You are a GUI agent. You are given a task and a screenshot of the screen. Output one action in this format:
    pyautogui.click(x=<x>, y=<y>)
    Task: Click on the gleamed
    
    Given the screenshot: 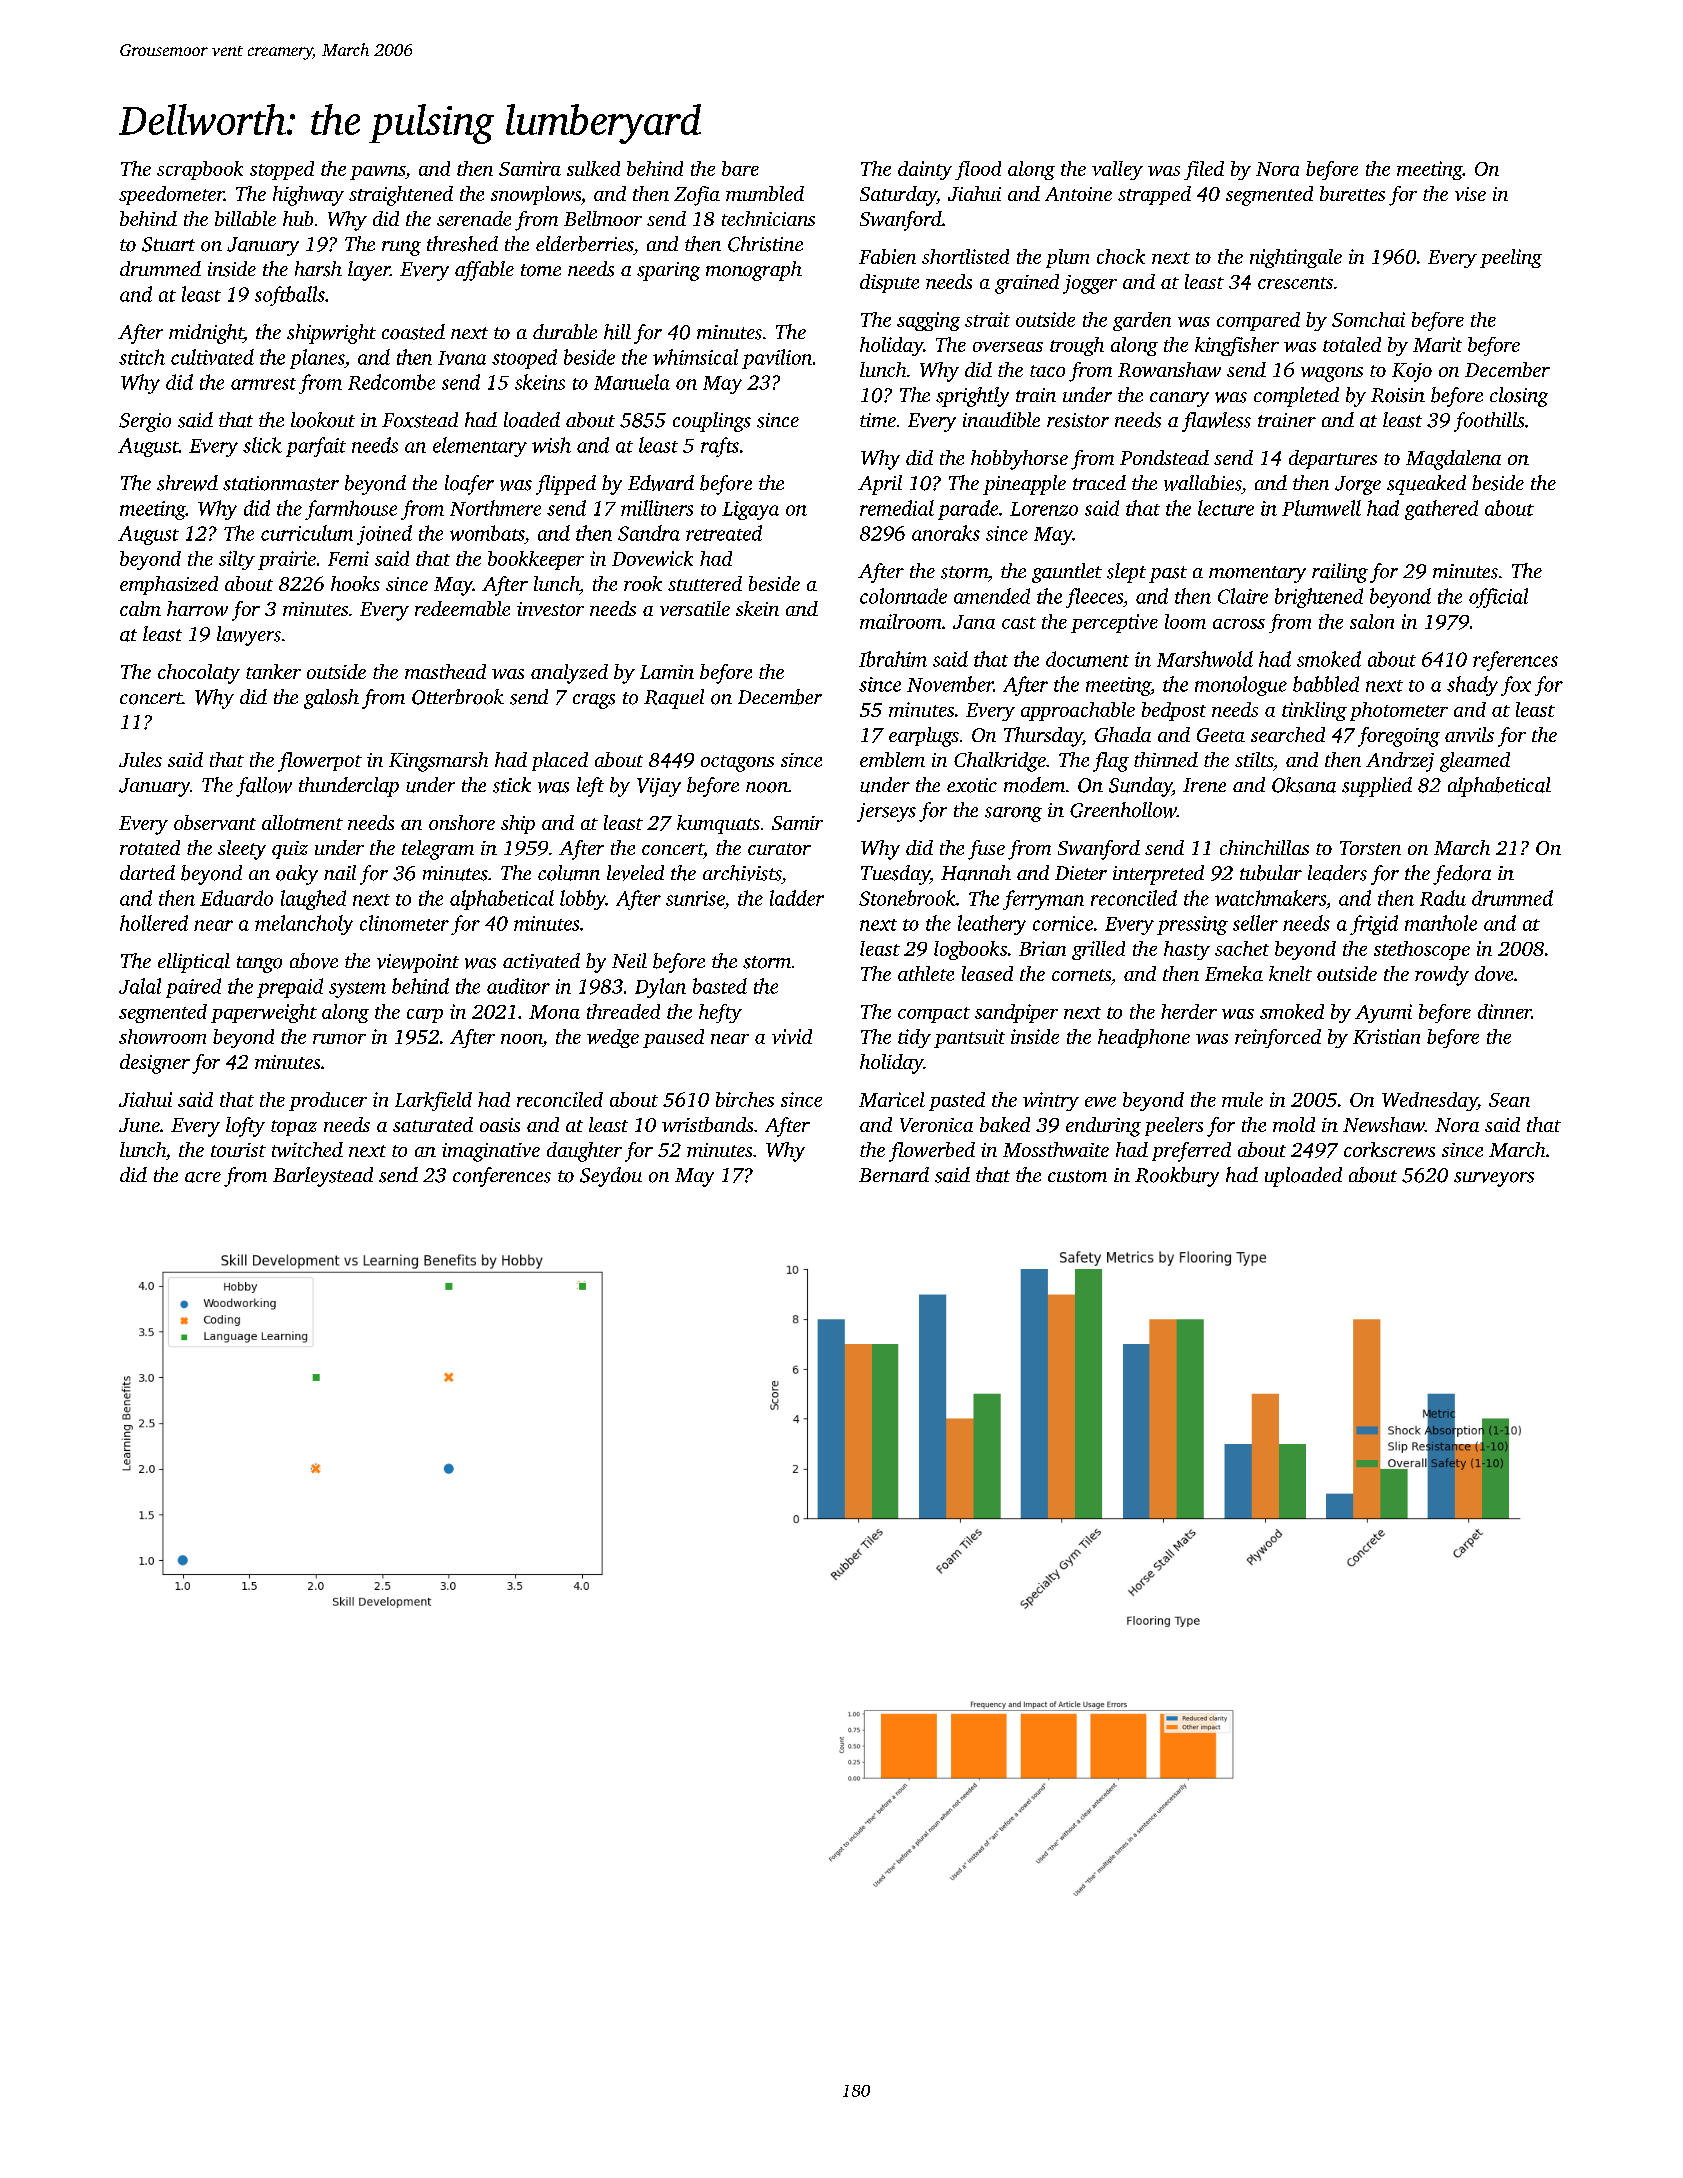 What is the action you would take?
    pyautogui.click(x=1475, y=762)
